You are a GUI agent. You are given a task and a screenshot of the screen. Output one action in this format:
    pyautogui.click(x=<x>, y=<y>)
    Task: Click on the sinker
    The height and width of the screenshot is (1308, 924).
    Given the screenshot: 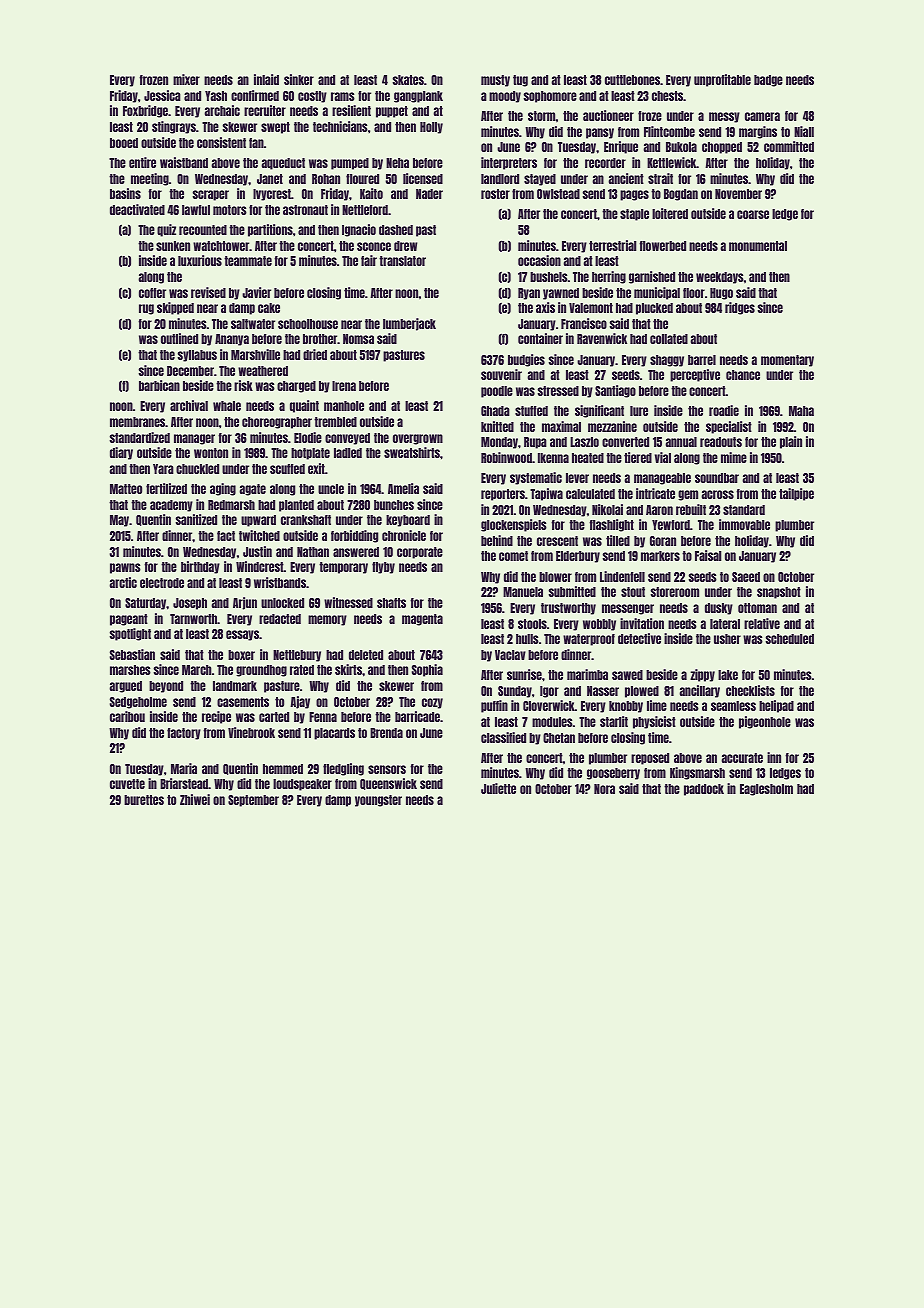 What is the action you would take?
    pyautogui.click(x=299, y=79)
